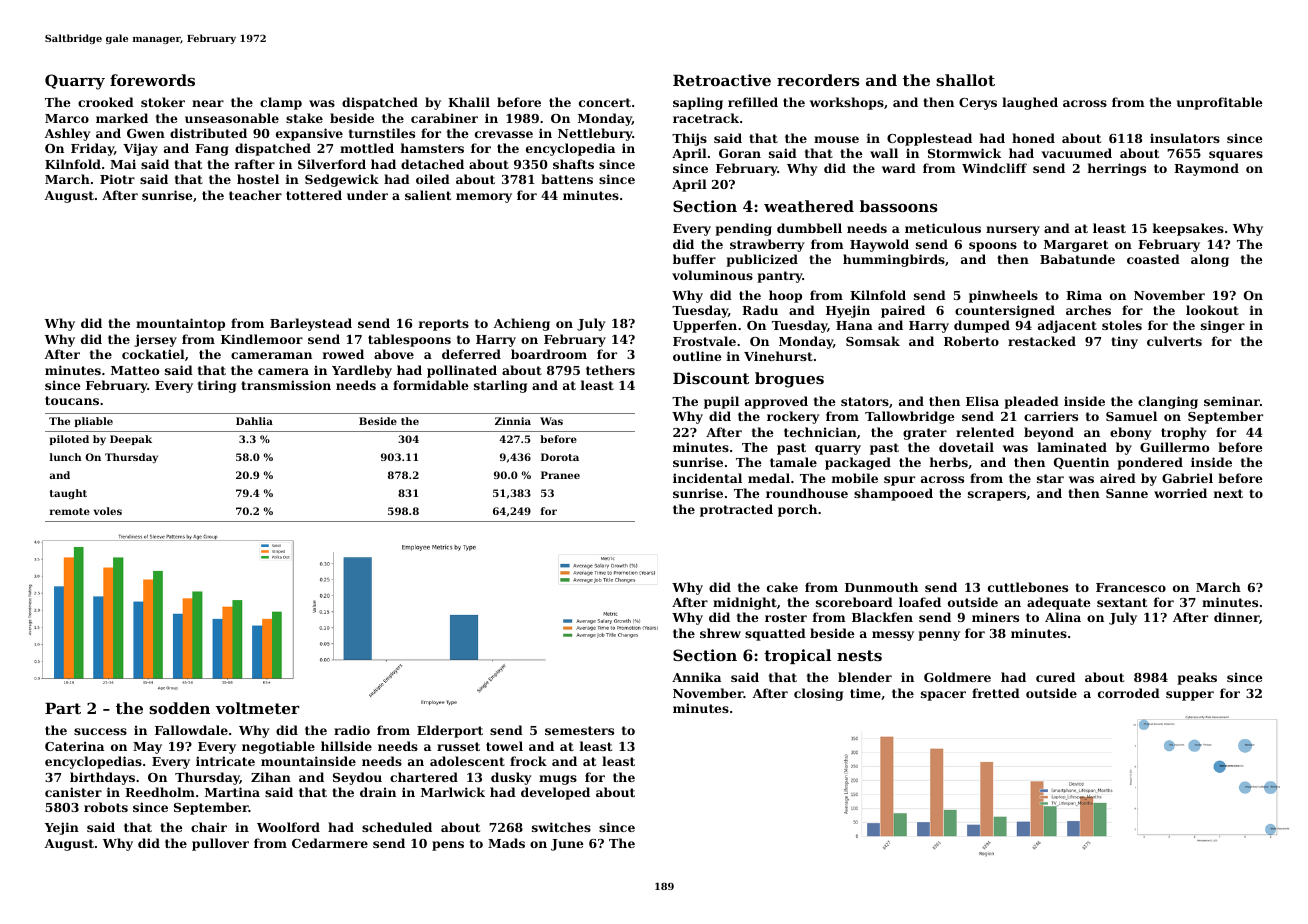 Image resolution: width=1308 pixels, height=924 pixels. What do you see at coordinates (430, 385) in the document?
I see `formidable` at bounding box center [430, 385].
